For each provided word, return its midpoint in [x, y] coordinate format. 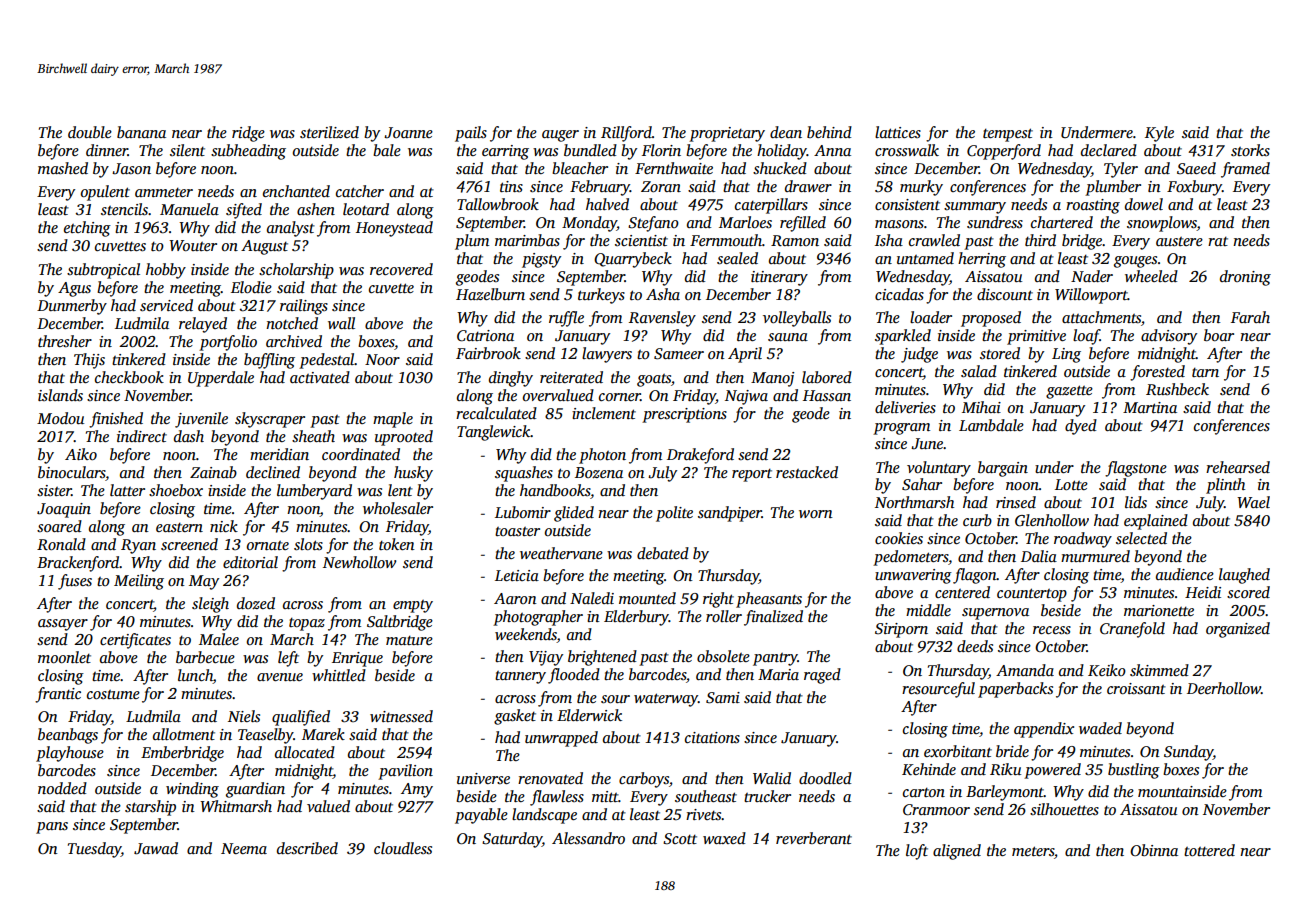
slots [308, 544]
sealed [737, 258]
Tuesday [94, 850]
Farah [1250, 317]
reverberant [814, 838]
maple [393, 420]
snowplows [1162, 224]
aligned [957, 852]
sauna [788, 337]
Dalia [1039, 556]
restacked [807, 472]
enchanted [296, 191]
